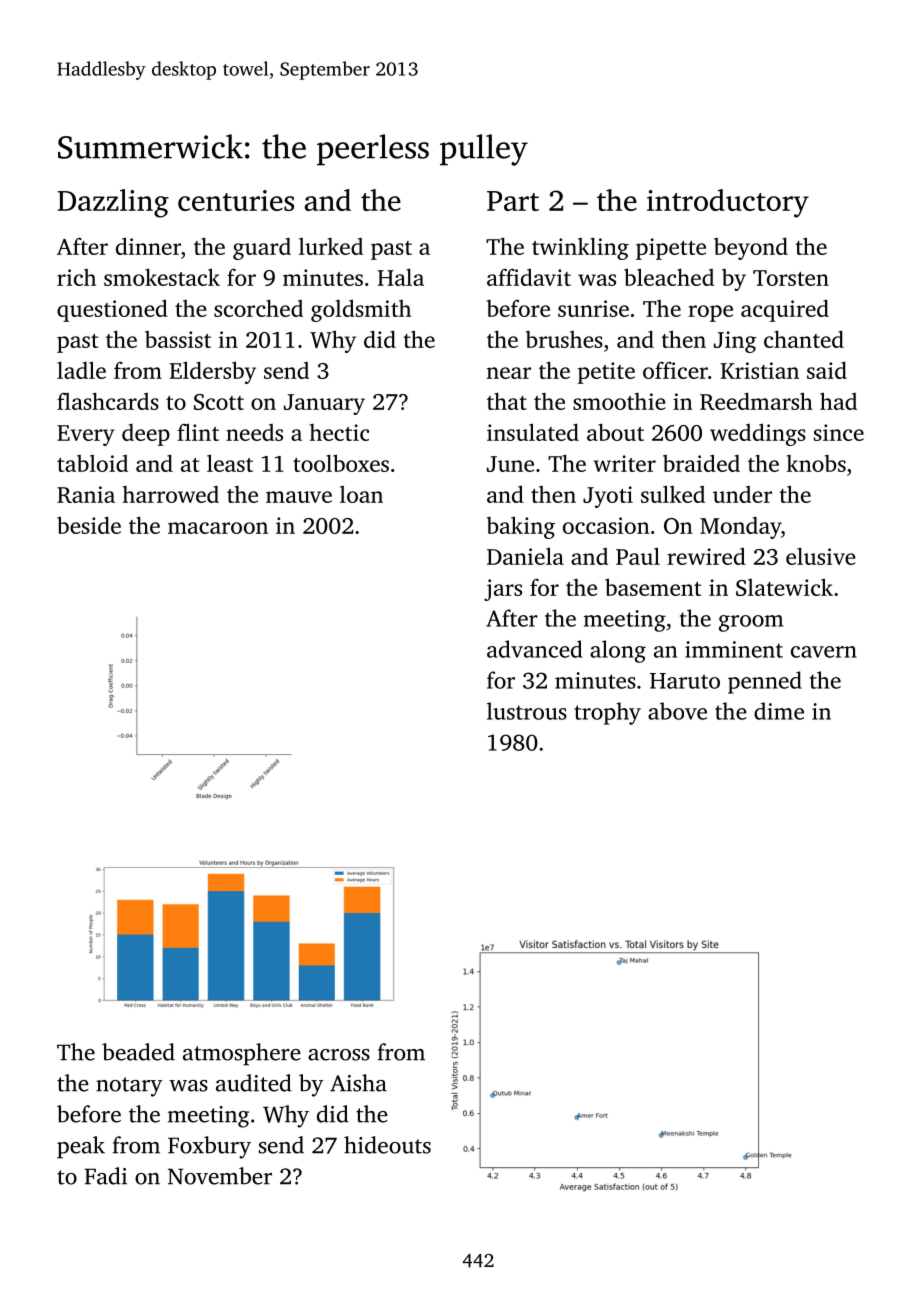 The height and width of the document is (1311, 924). What do you see at coordinates (138, 1052) in the document?
I see `beaded` at bounding box center [138, 1052].
